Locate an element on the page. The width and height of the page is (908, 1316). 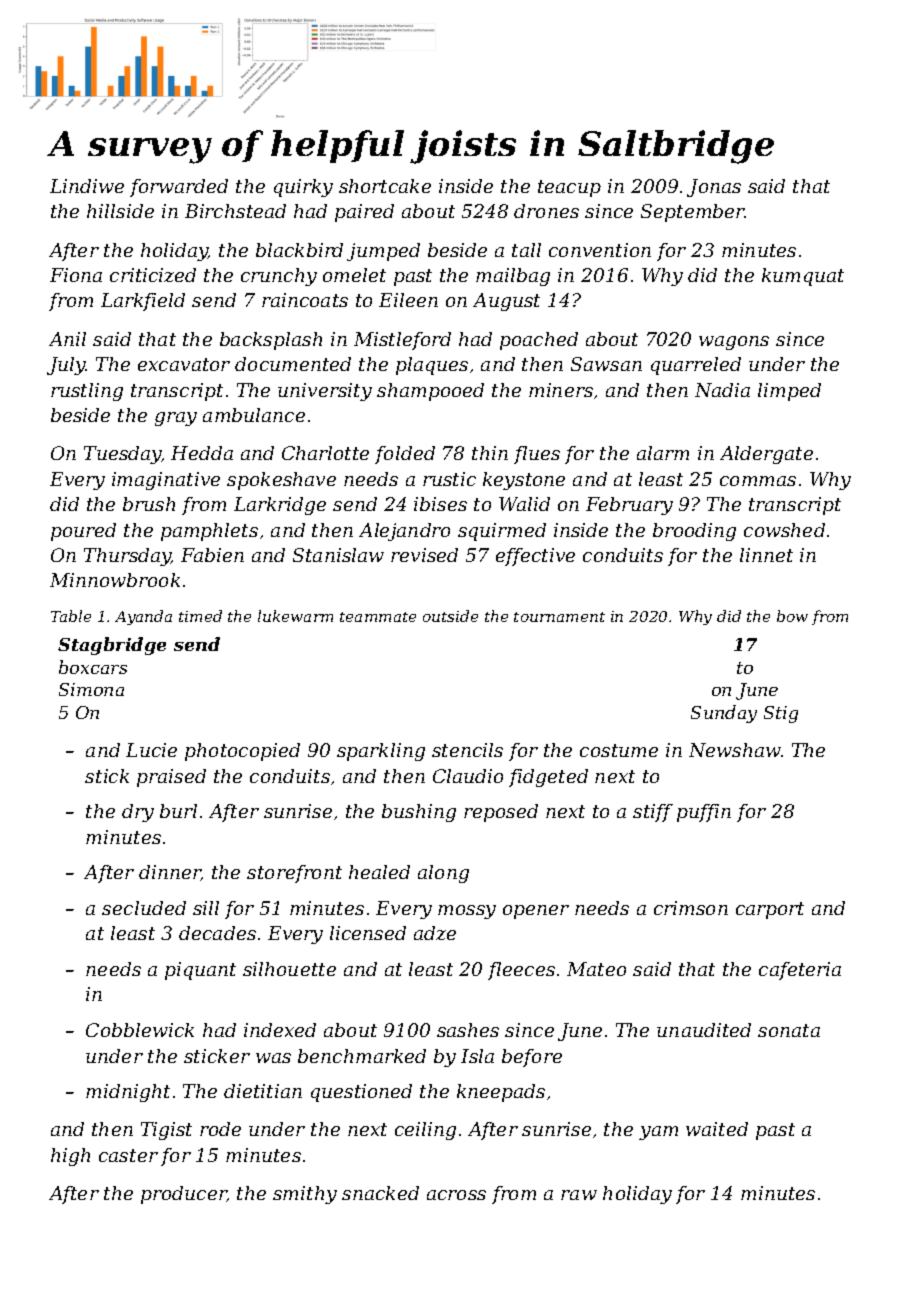
timed is located at coordinates (200, 616).
